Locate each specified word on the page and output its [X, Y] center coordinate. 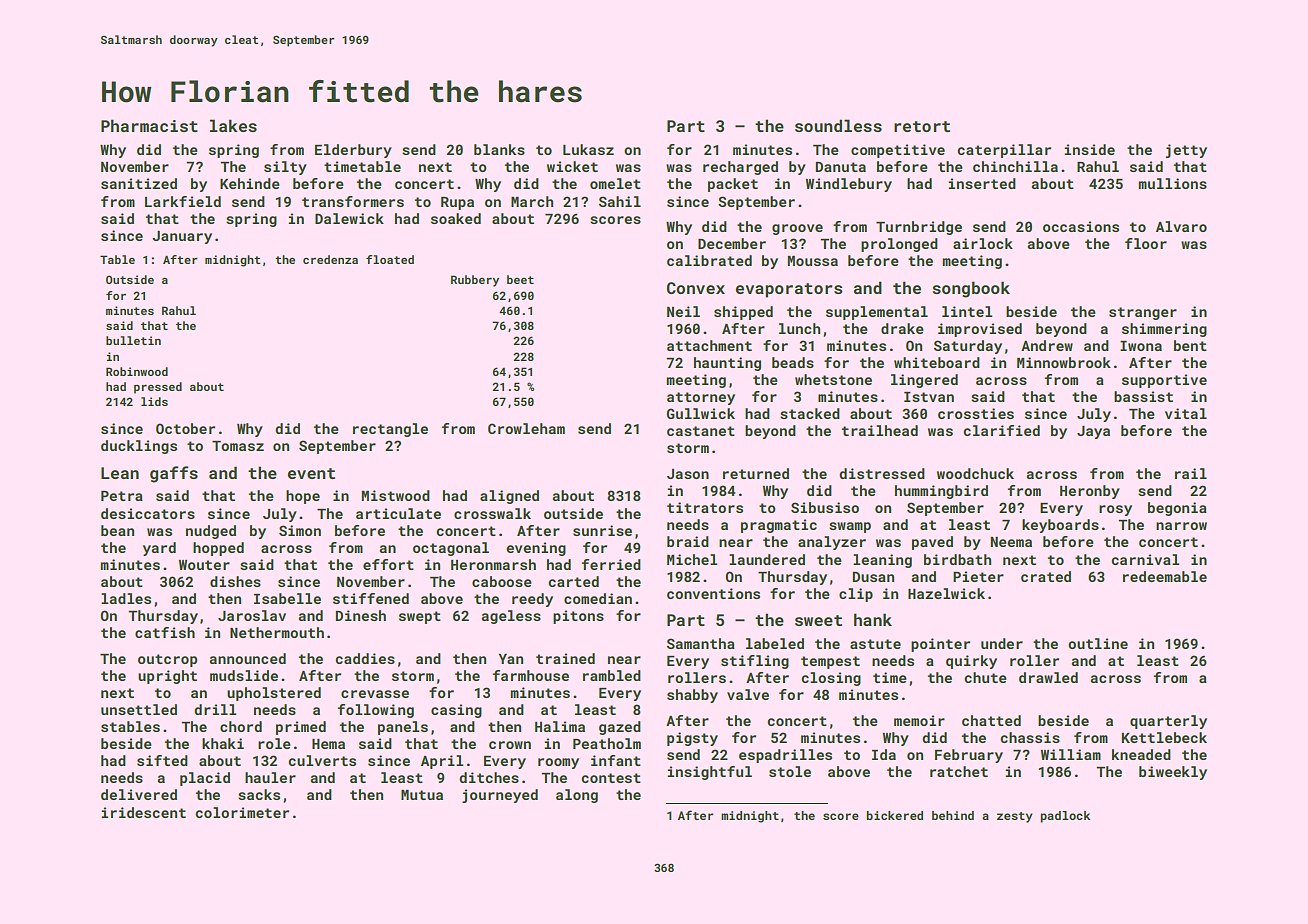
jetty [1186, 151]
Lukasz [588, 149]
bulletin [133, 340]
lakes [233, 125]
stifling [755, 662]
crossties [976, 413]
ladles [126, 598]
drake [902, 328]
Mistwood [396, 495]
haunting [727, 364]
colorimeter [242, 812]
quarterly [1168, 722]
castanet [701, 431]
